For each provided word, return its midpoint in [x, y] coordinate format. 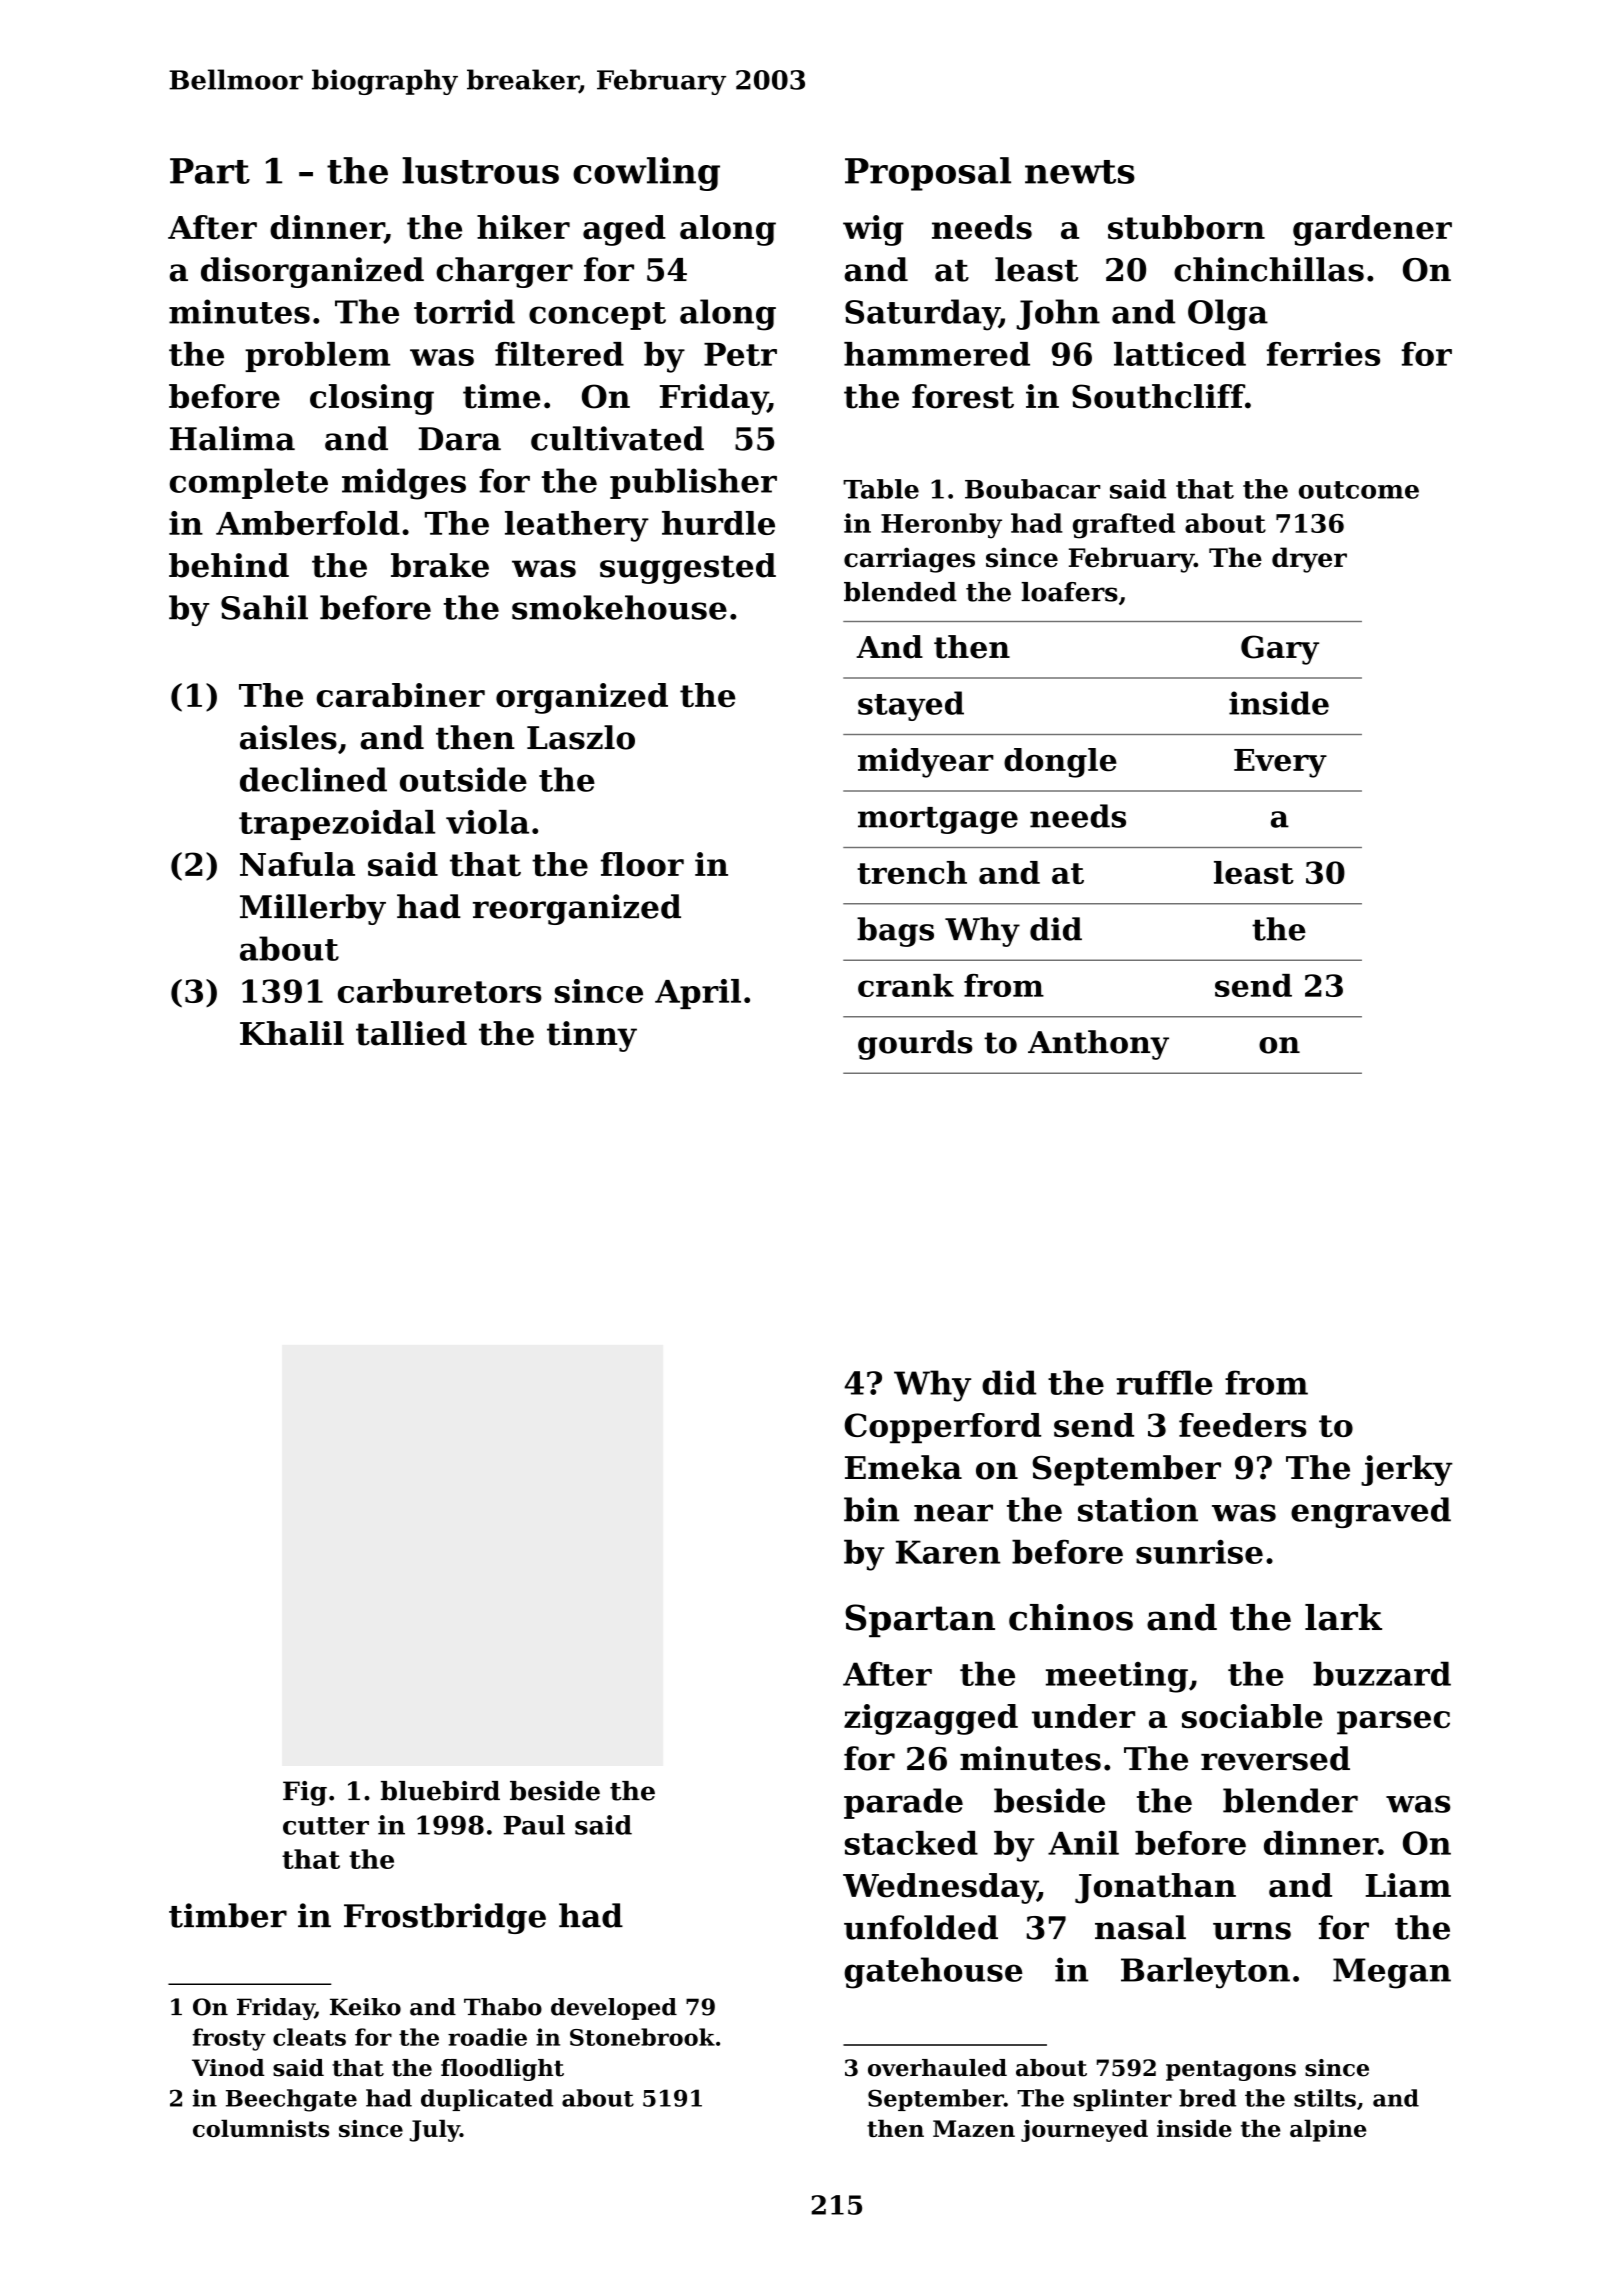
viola [487, 822]
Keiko [365, 2007]
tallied [411, 1033]
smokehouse [619, 607]
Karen [948, 1552]
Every [1280, 763]
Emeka [903, 1467]
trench [912, 872]
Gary [1280, 650]
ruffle [1164, 1382]
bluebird [440, 1791]
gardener [1372, 230]
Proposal [928, 174]
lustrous [480, 170]
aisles [288, 737]
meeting [1117, 1677]
